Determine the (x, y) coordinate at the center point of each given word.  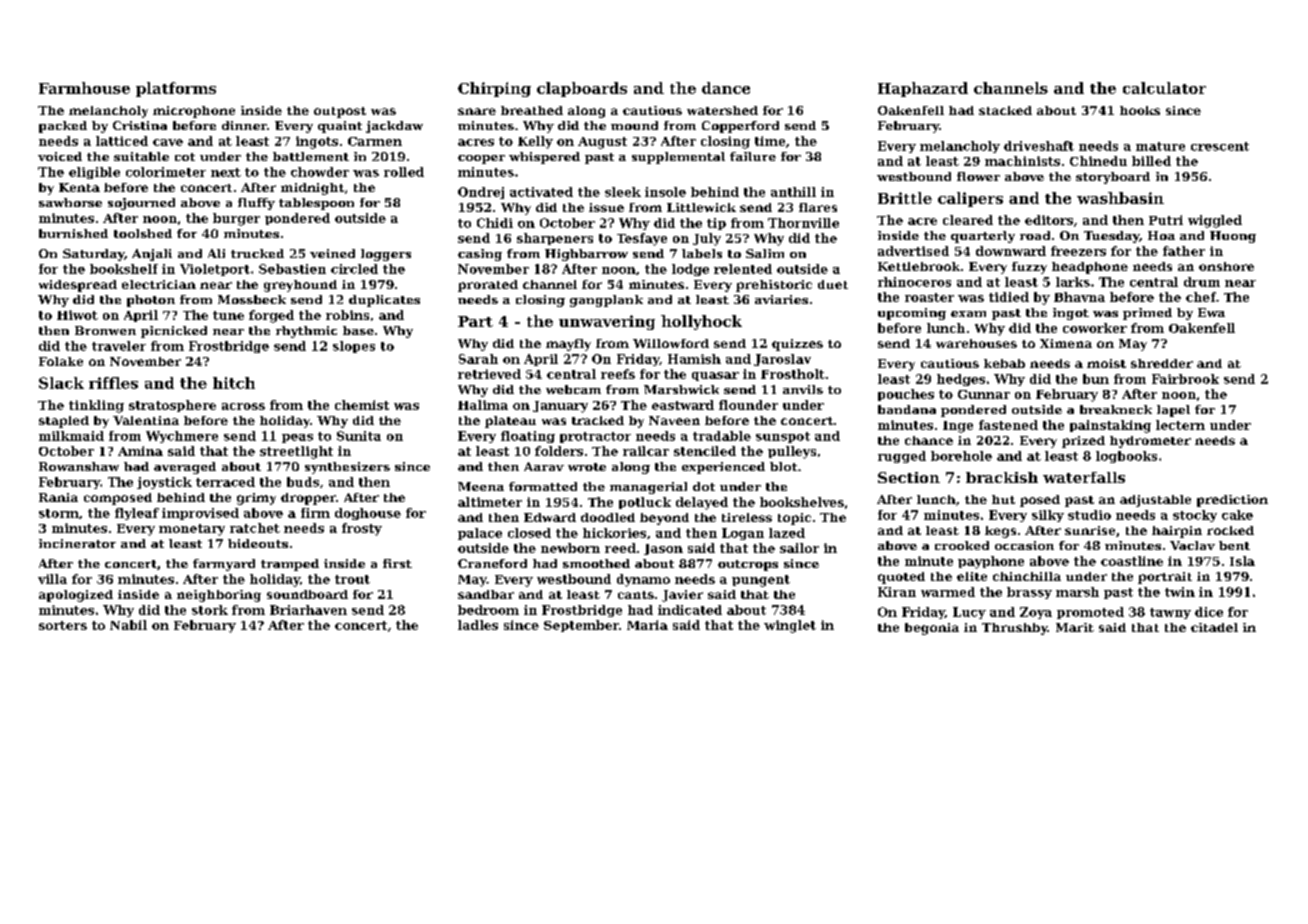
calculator (1164, 88)
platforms (176, 89)
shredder (1162, 363)
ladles (478, 625)
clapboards (582, 89)
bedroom (488, 610)
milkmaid (71, 436)
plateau (510, 422)
